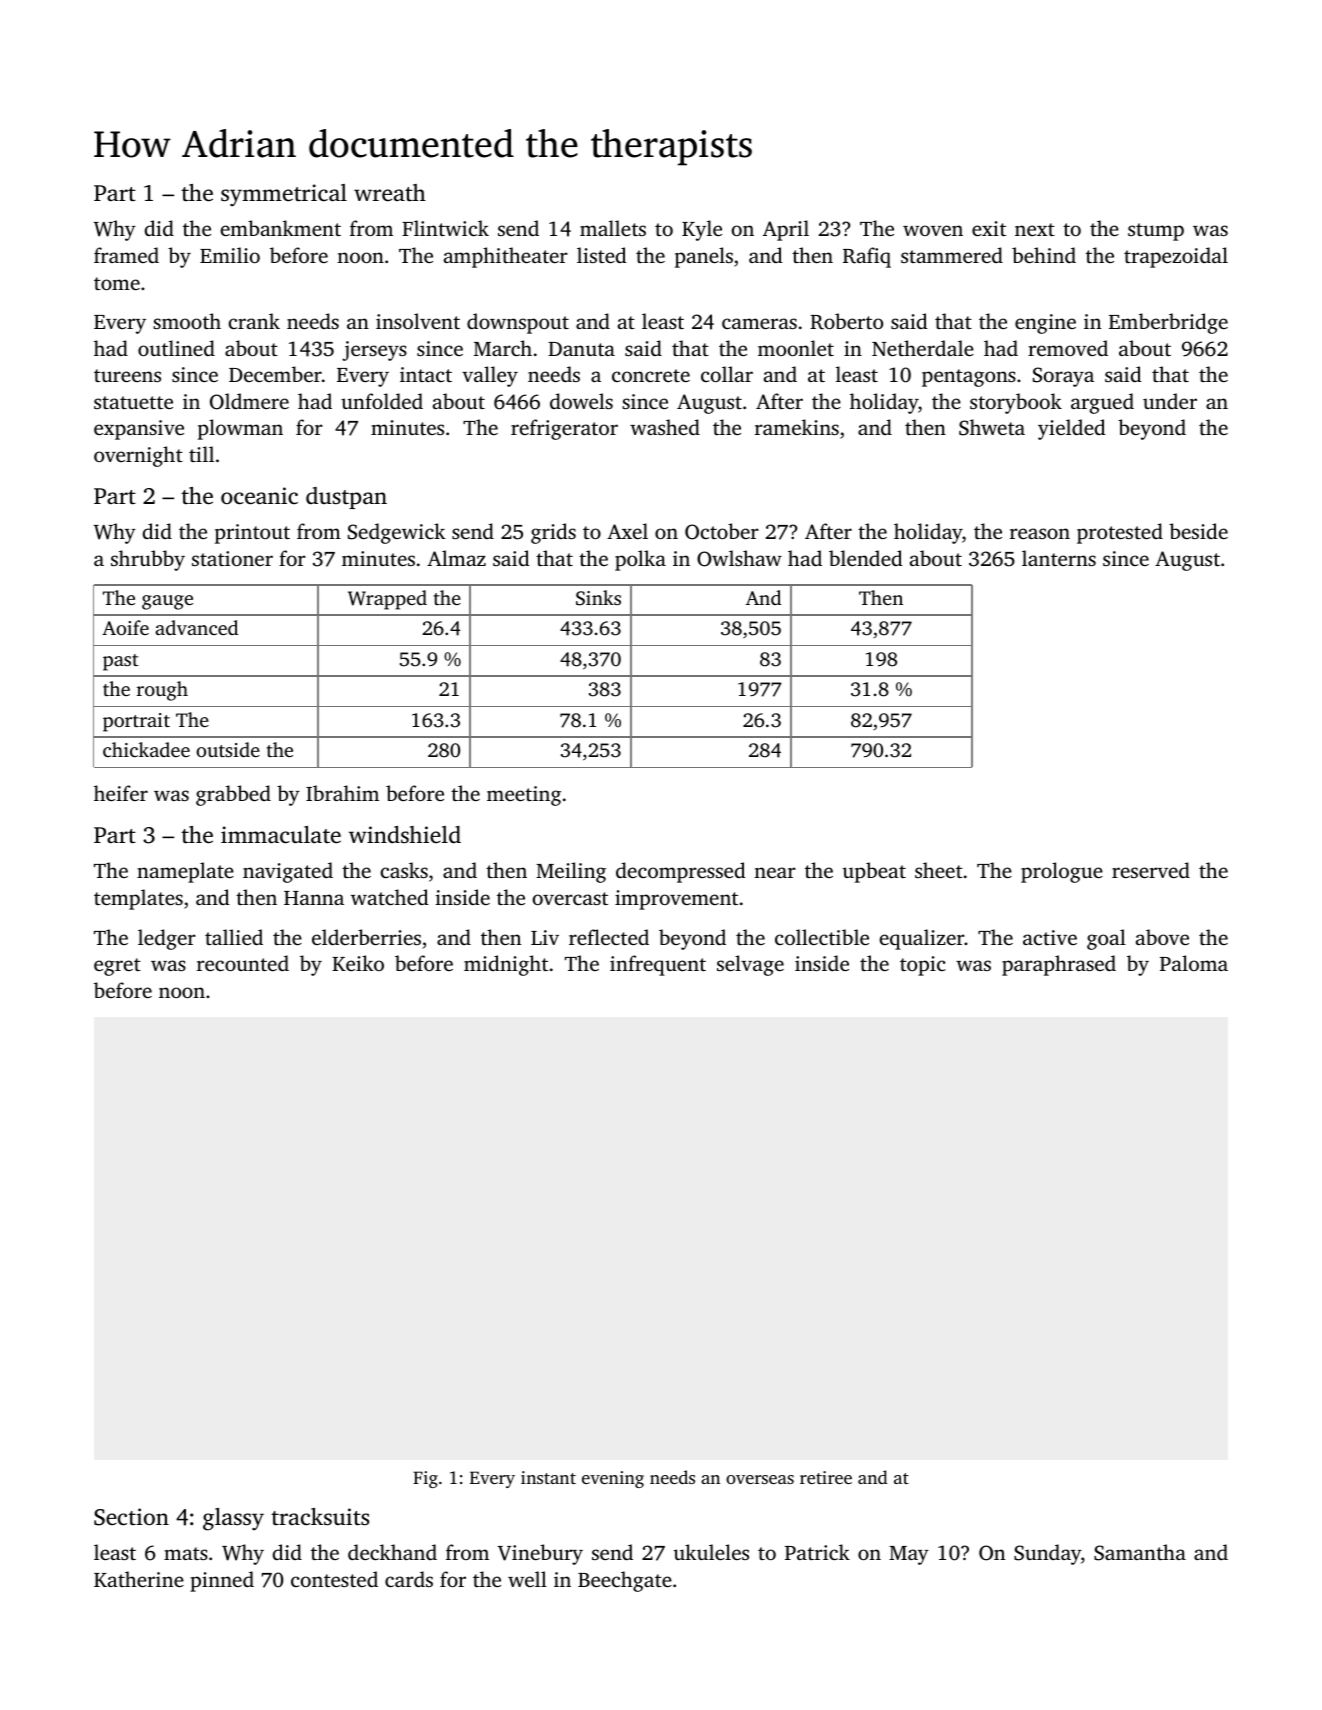  Describe the element at coordinates (390, 192) in the screenshot. I see `wreath` at that location.
